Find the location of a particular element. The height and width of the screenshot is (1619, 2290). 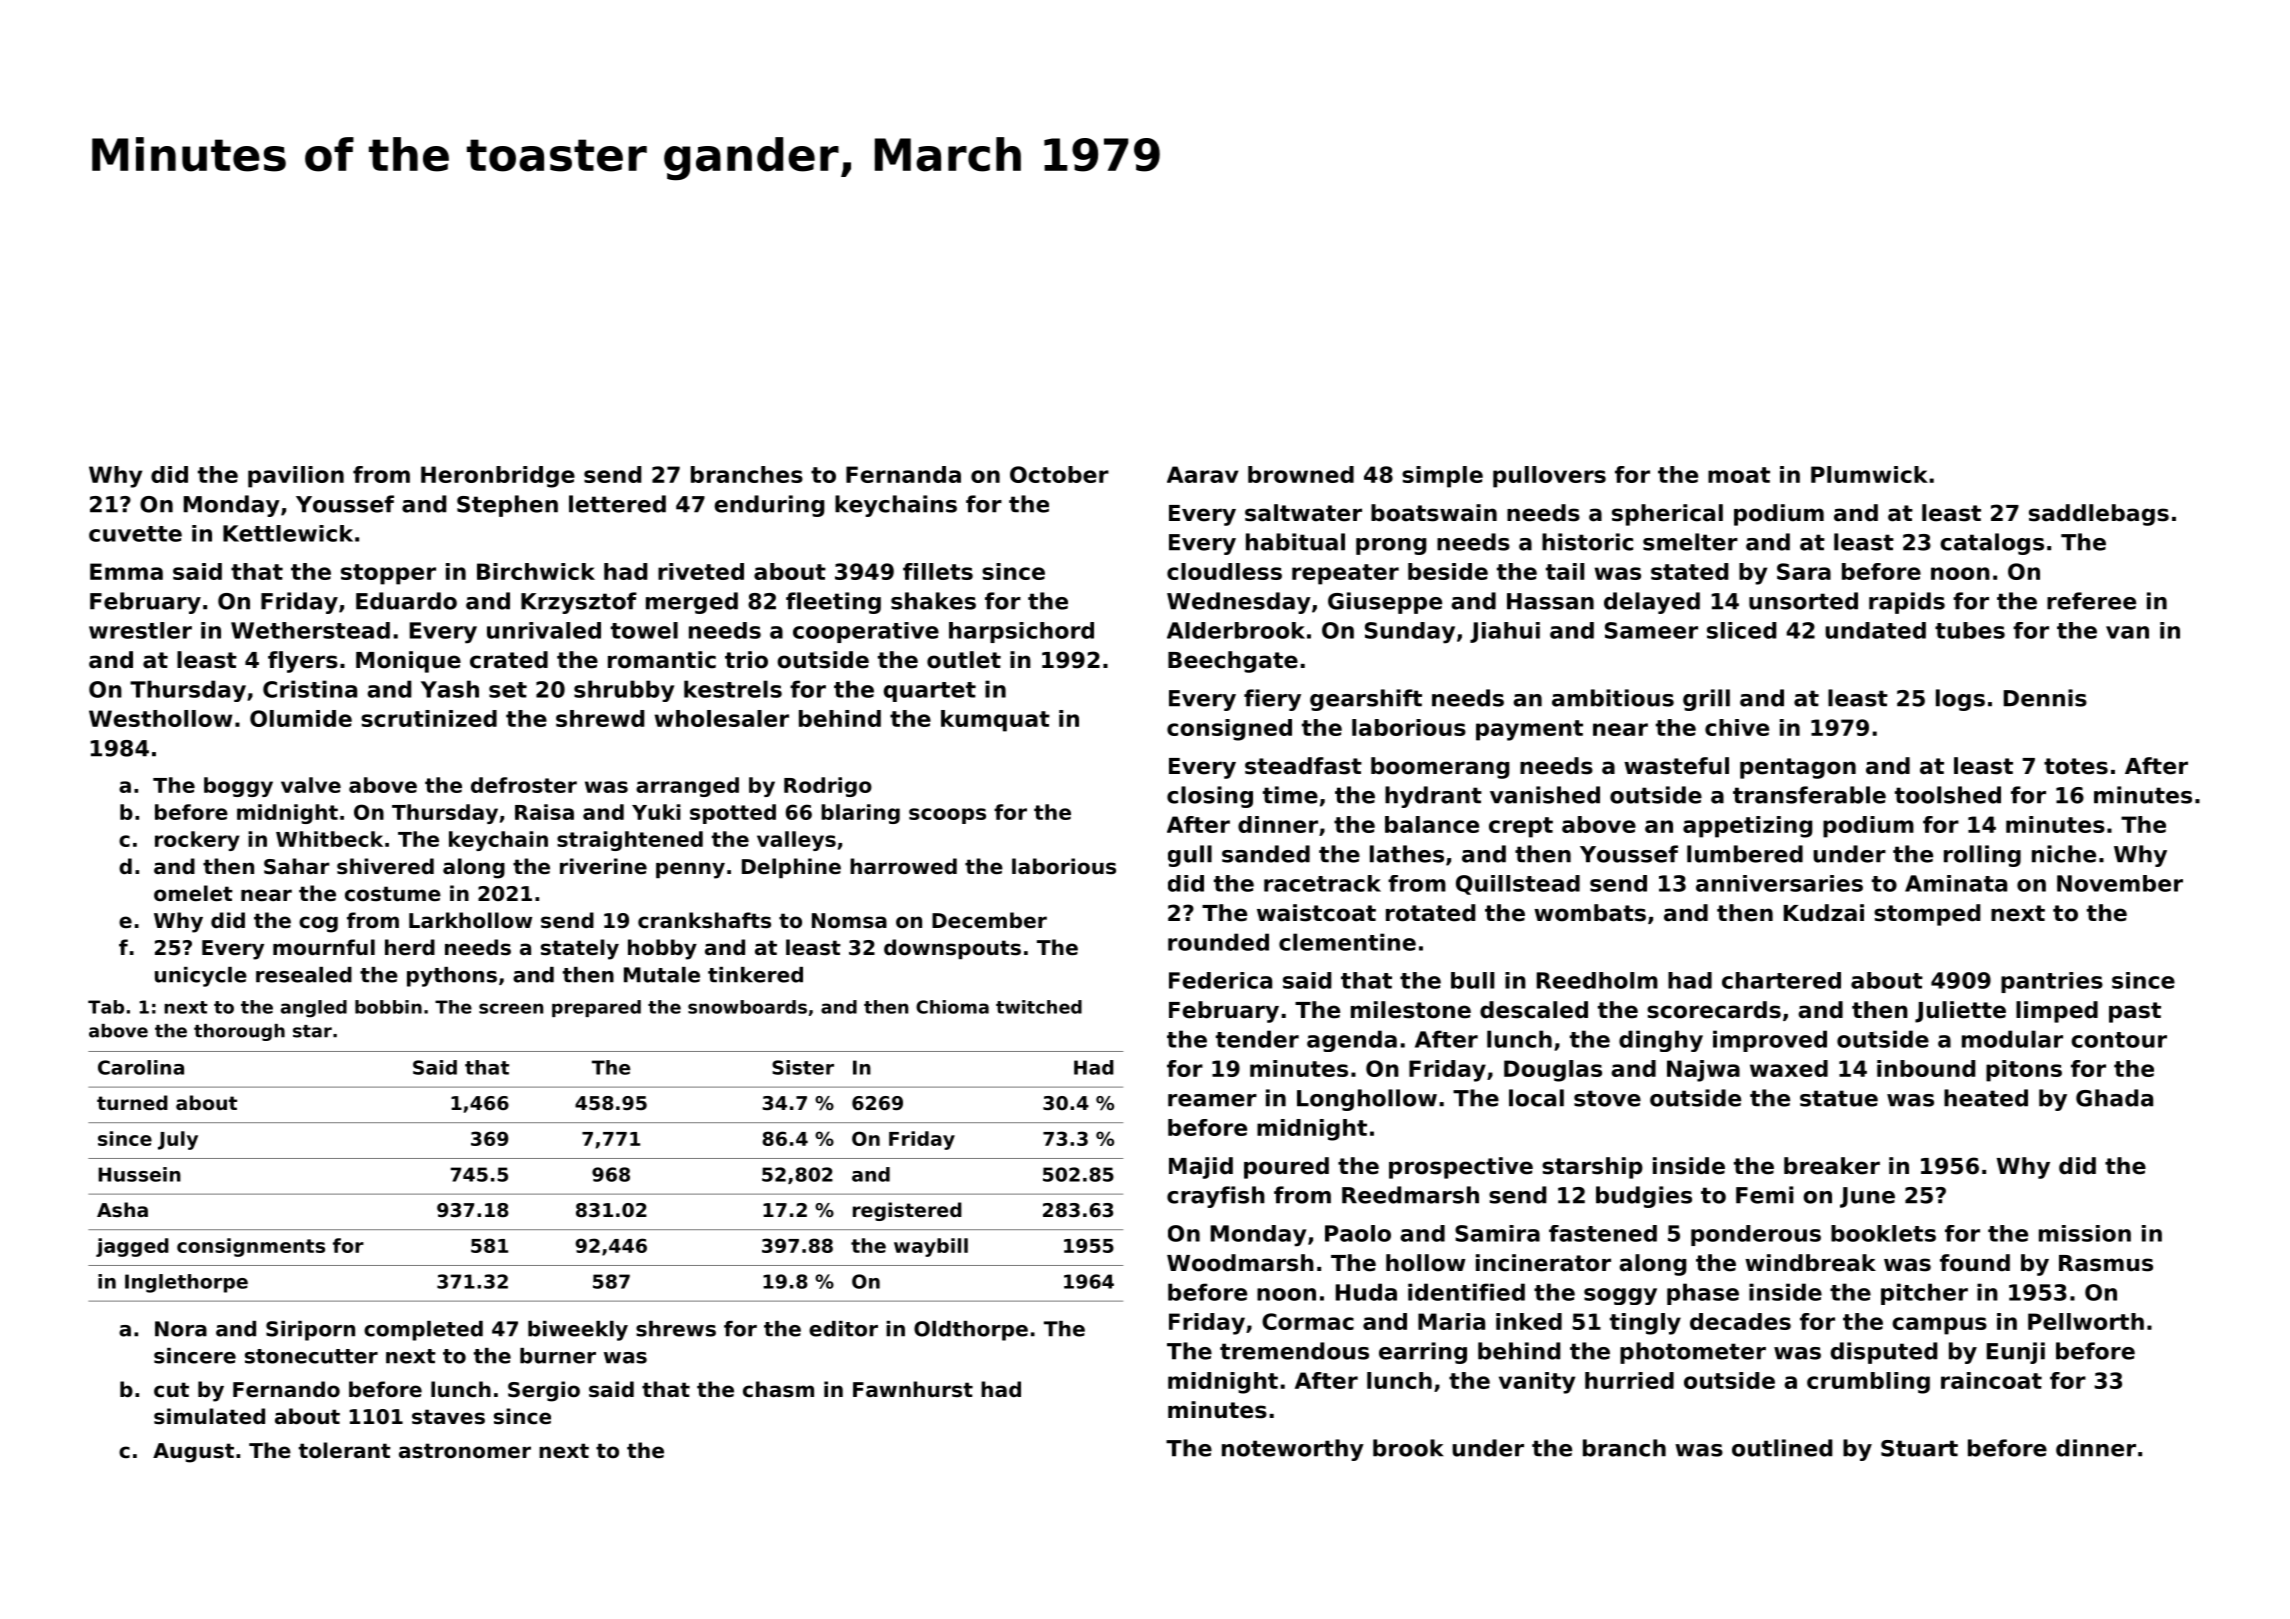

toolshed is located at coordinates (1948, 795).
